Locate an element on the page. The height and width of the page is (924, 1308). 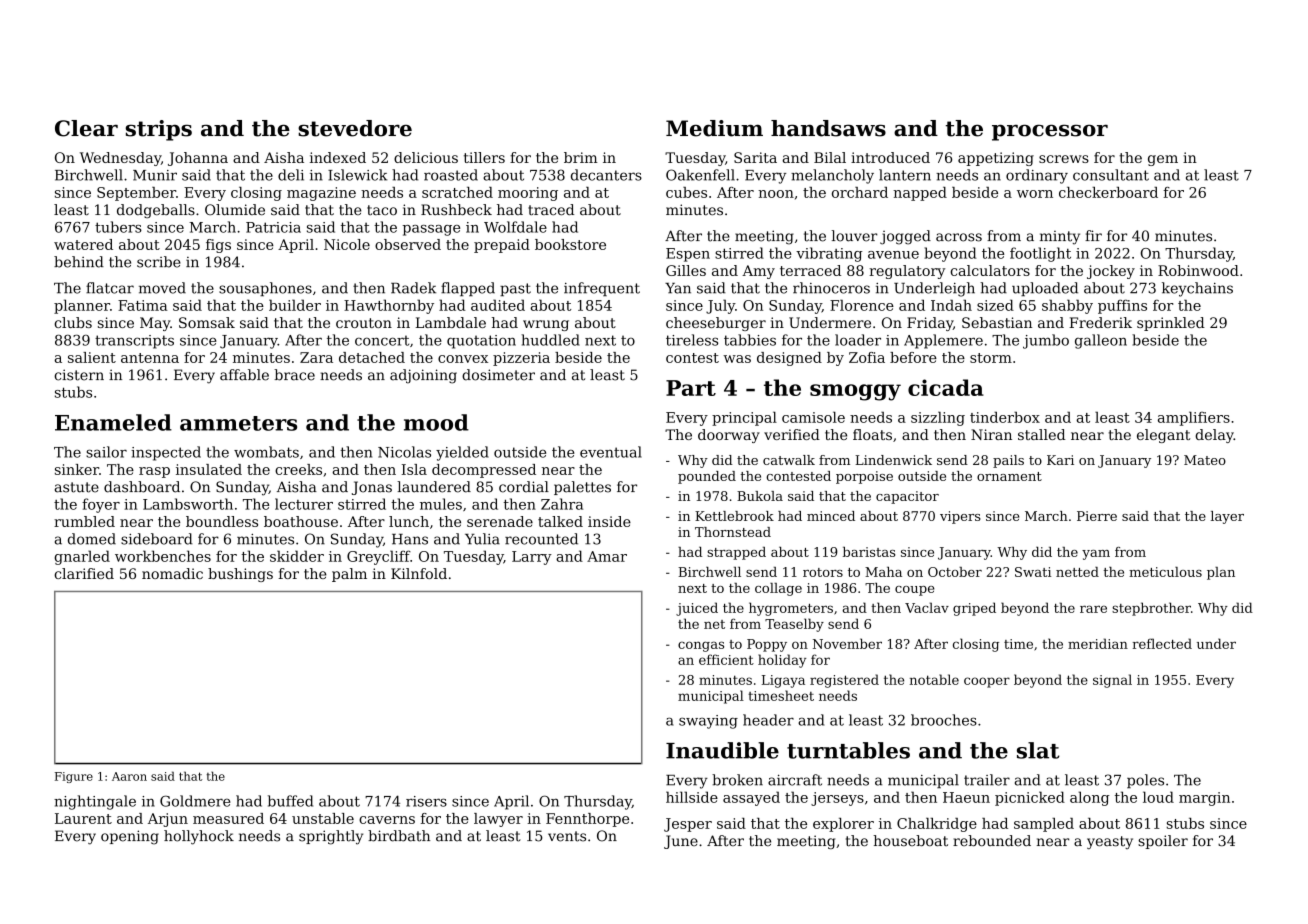
Vaclav is located at coordinates (927, 607).
